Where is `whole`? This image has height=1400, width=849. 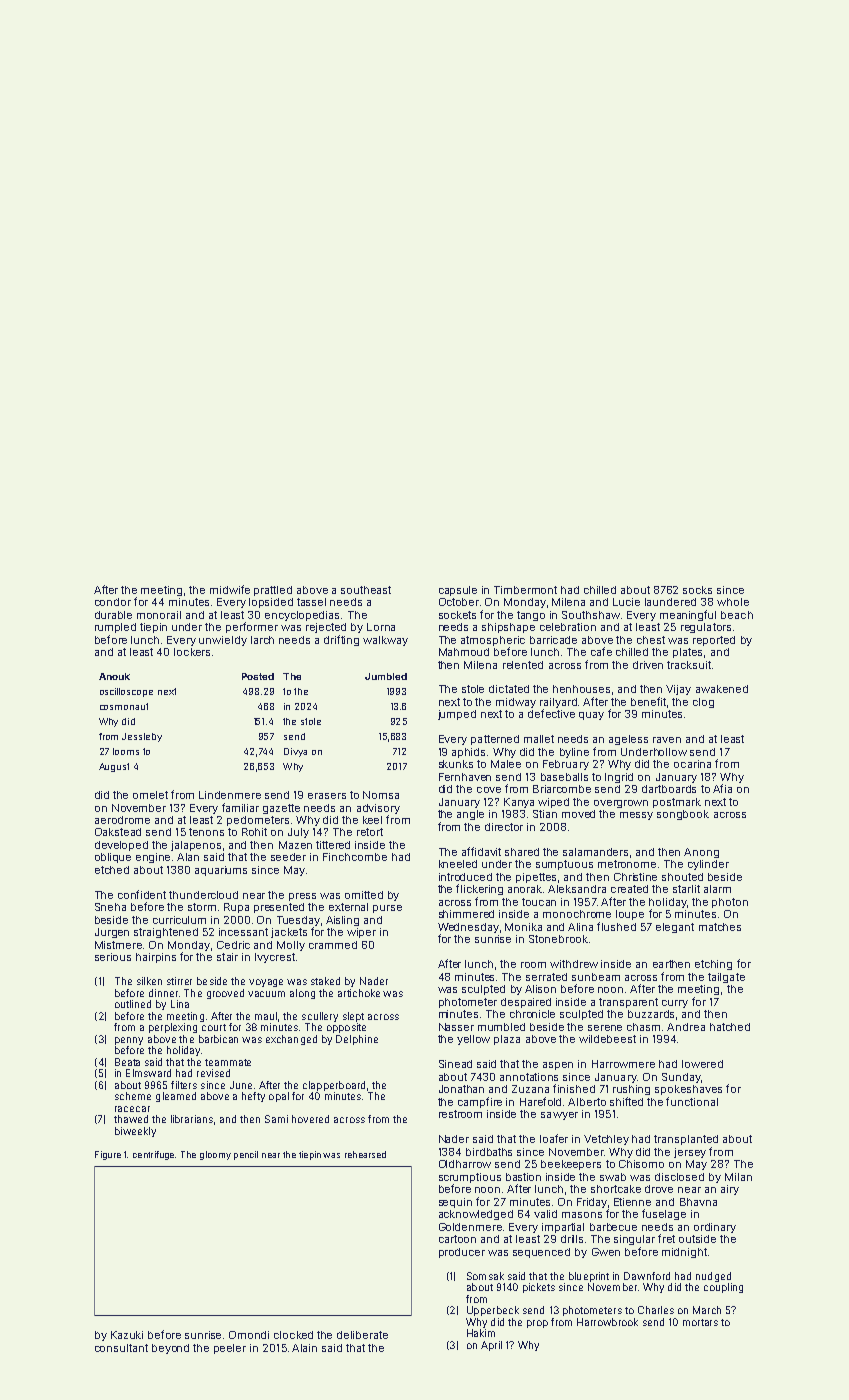 whole is located at coordinates (733, 602).
